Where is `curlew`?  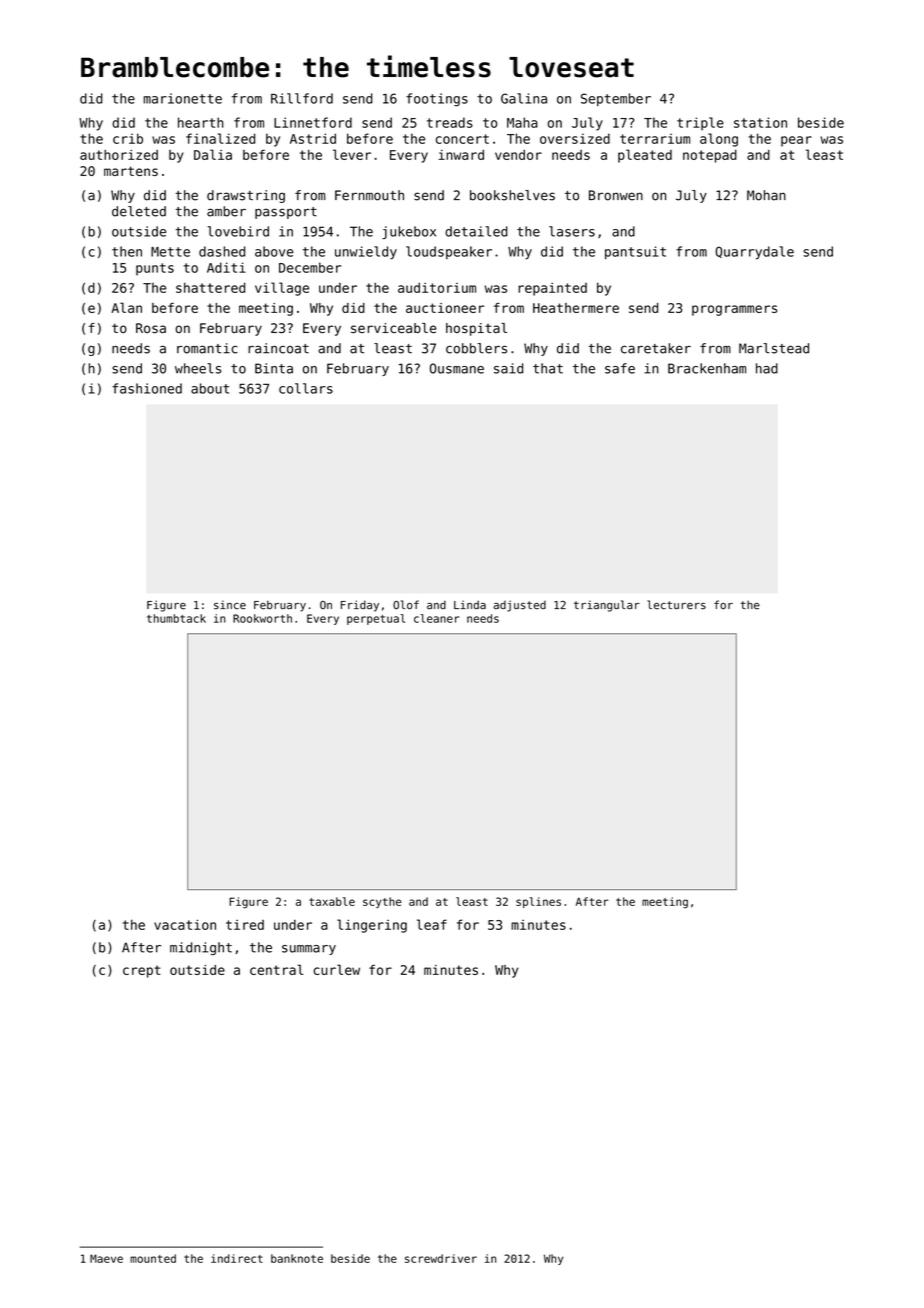 curlew is located at coordinates (336, 969).
